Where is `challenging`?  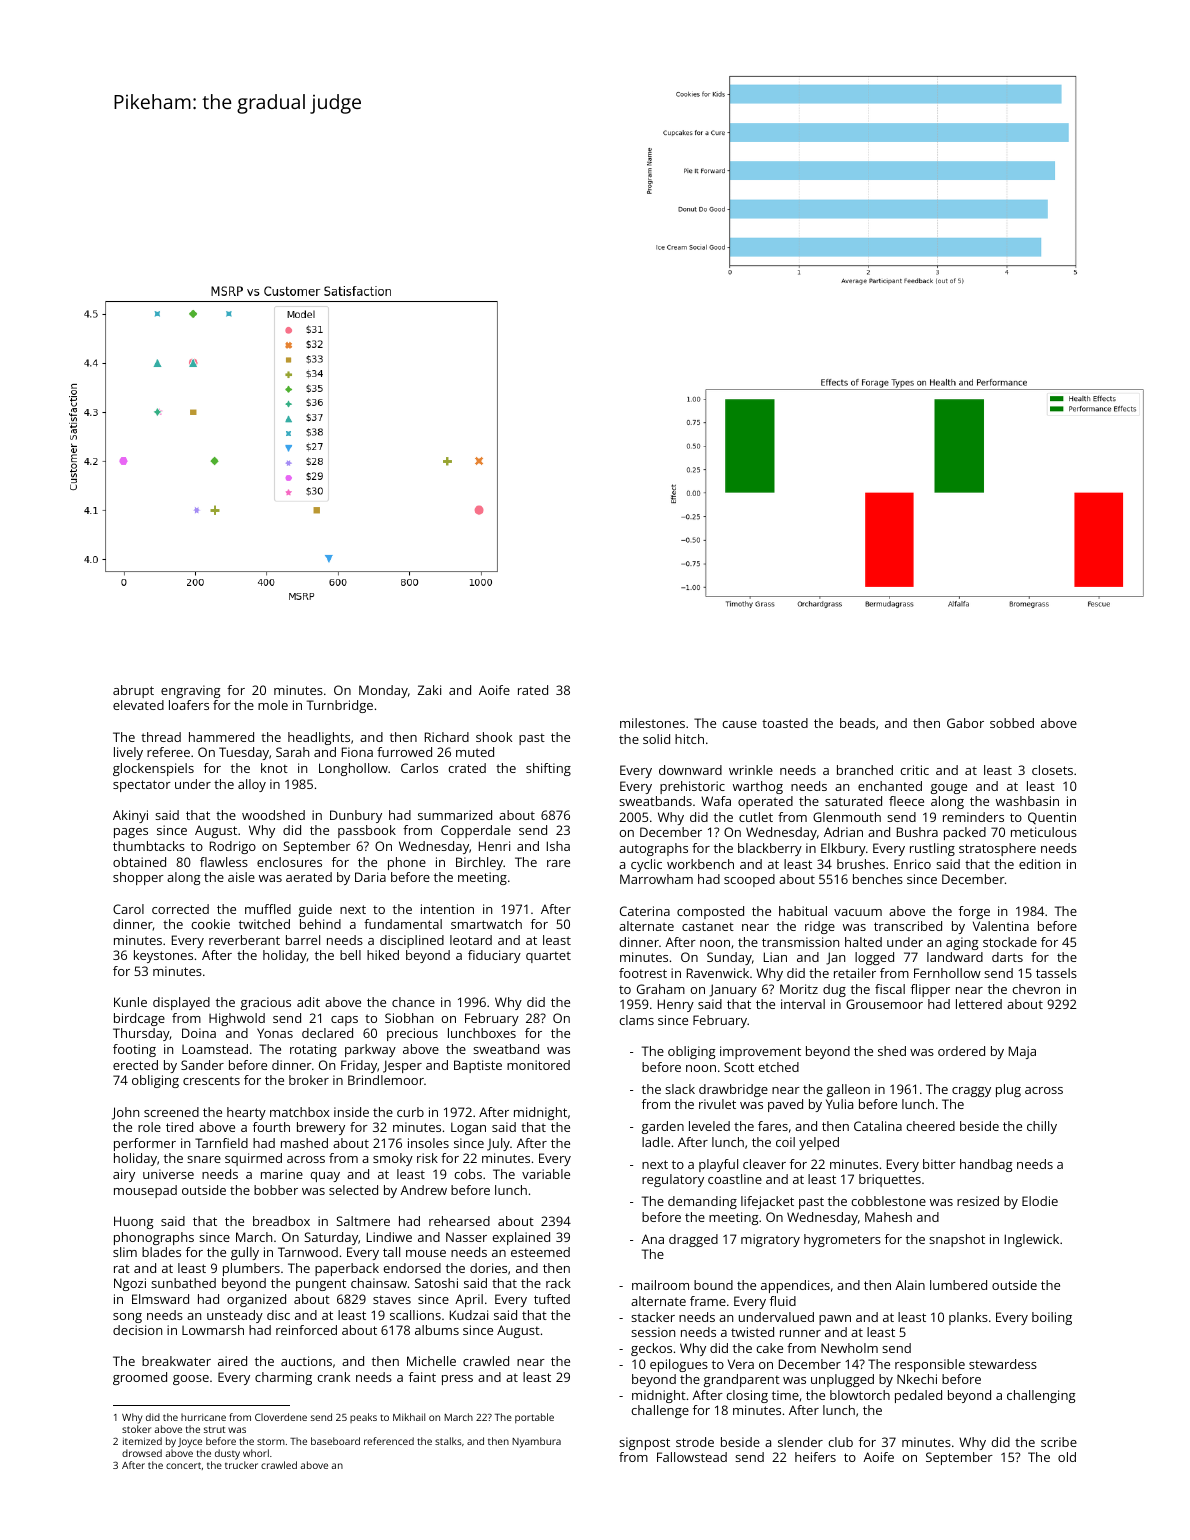 challenging is located at coordinates (1041, 1396).
